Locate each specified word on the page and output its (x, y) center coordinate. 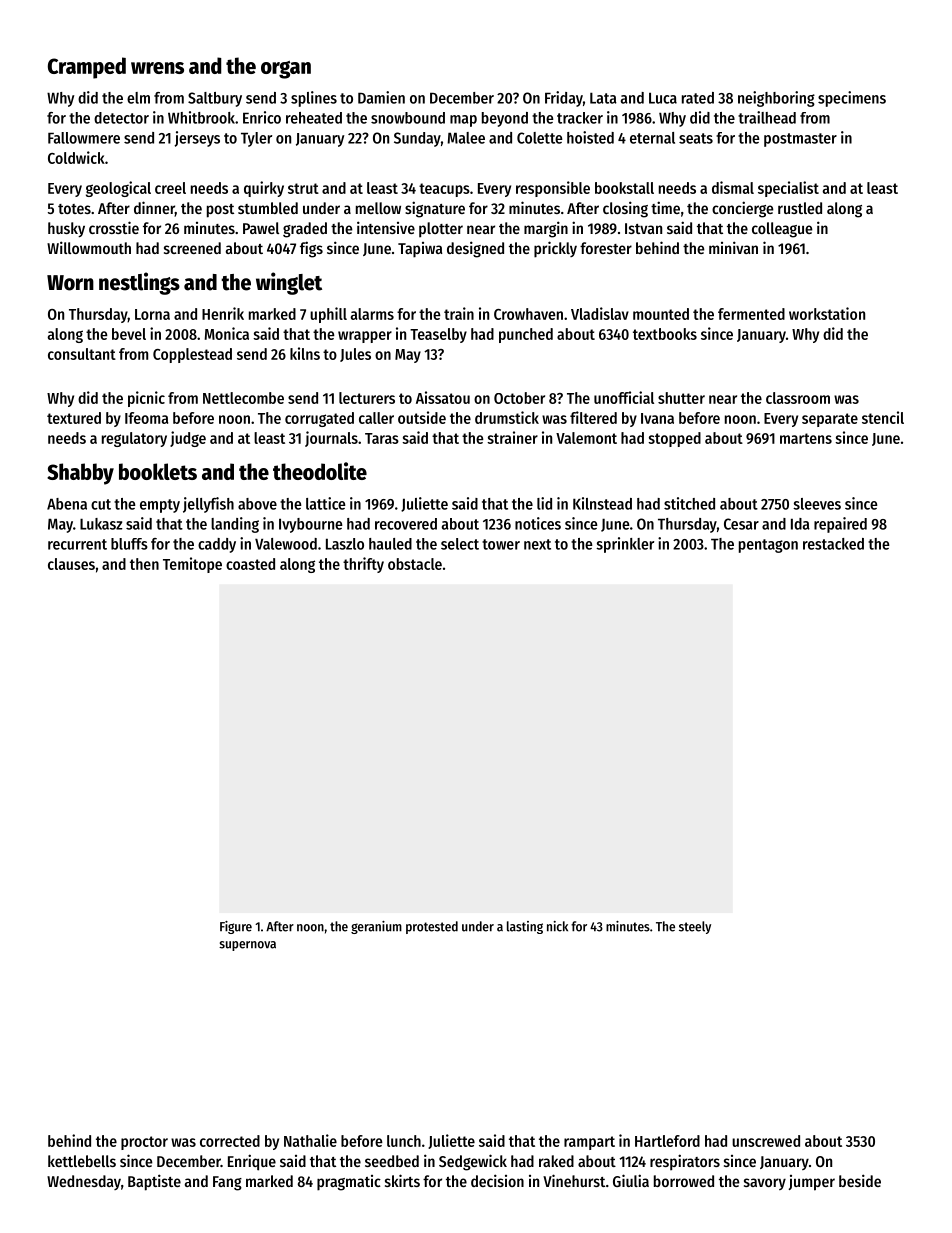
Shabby (80, 474)
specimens (852, 99)
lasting (525, 927)
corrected (230, 1141)
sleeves (817, 504)
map (463, 121)
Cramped (87, 68)
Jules (355, 355)
